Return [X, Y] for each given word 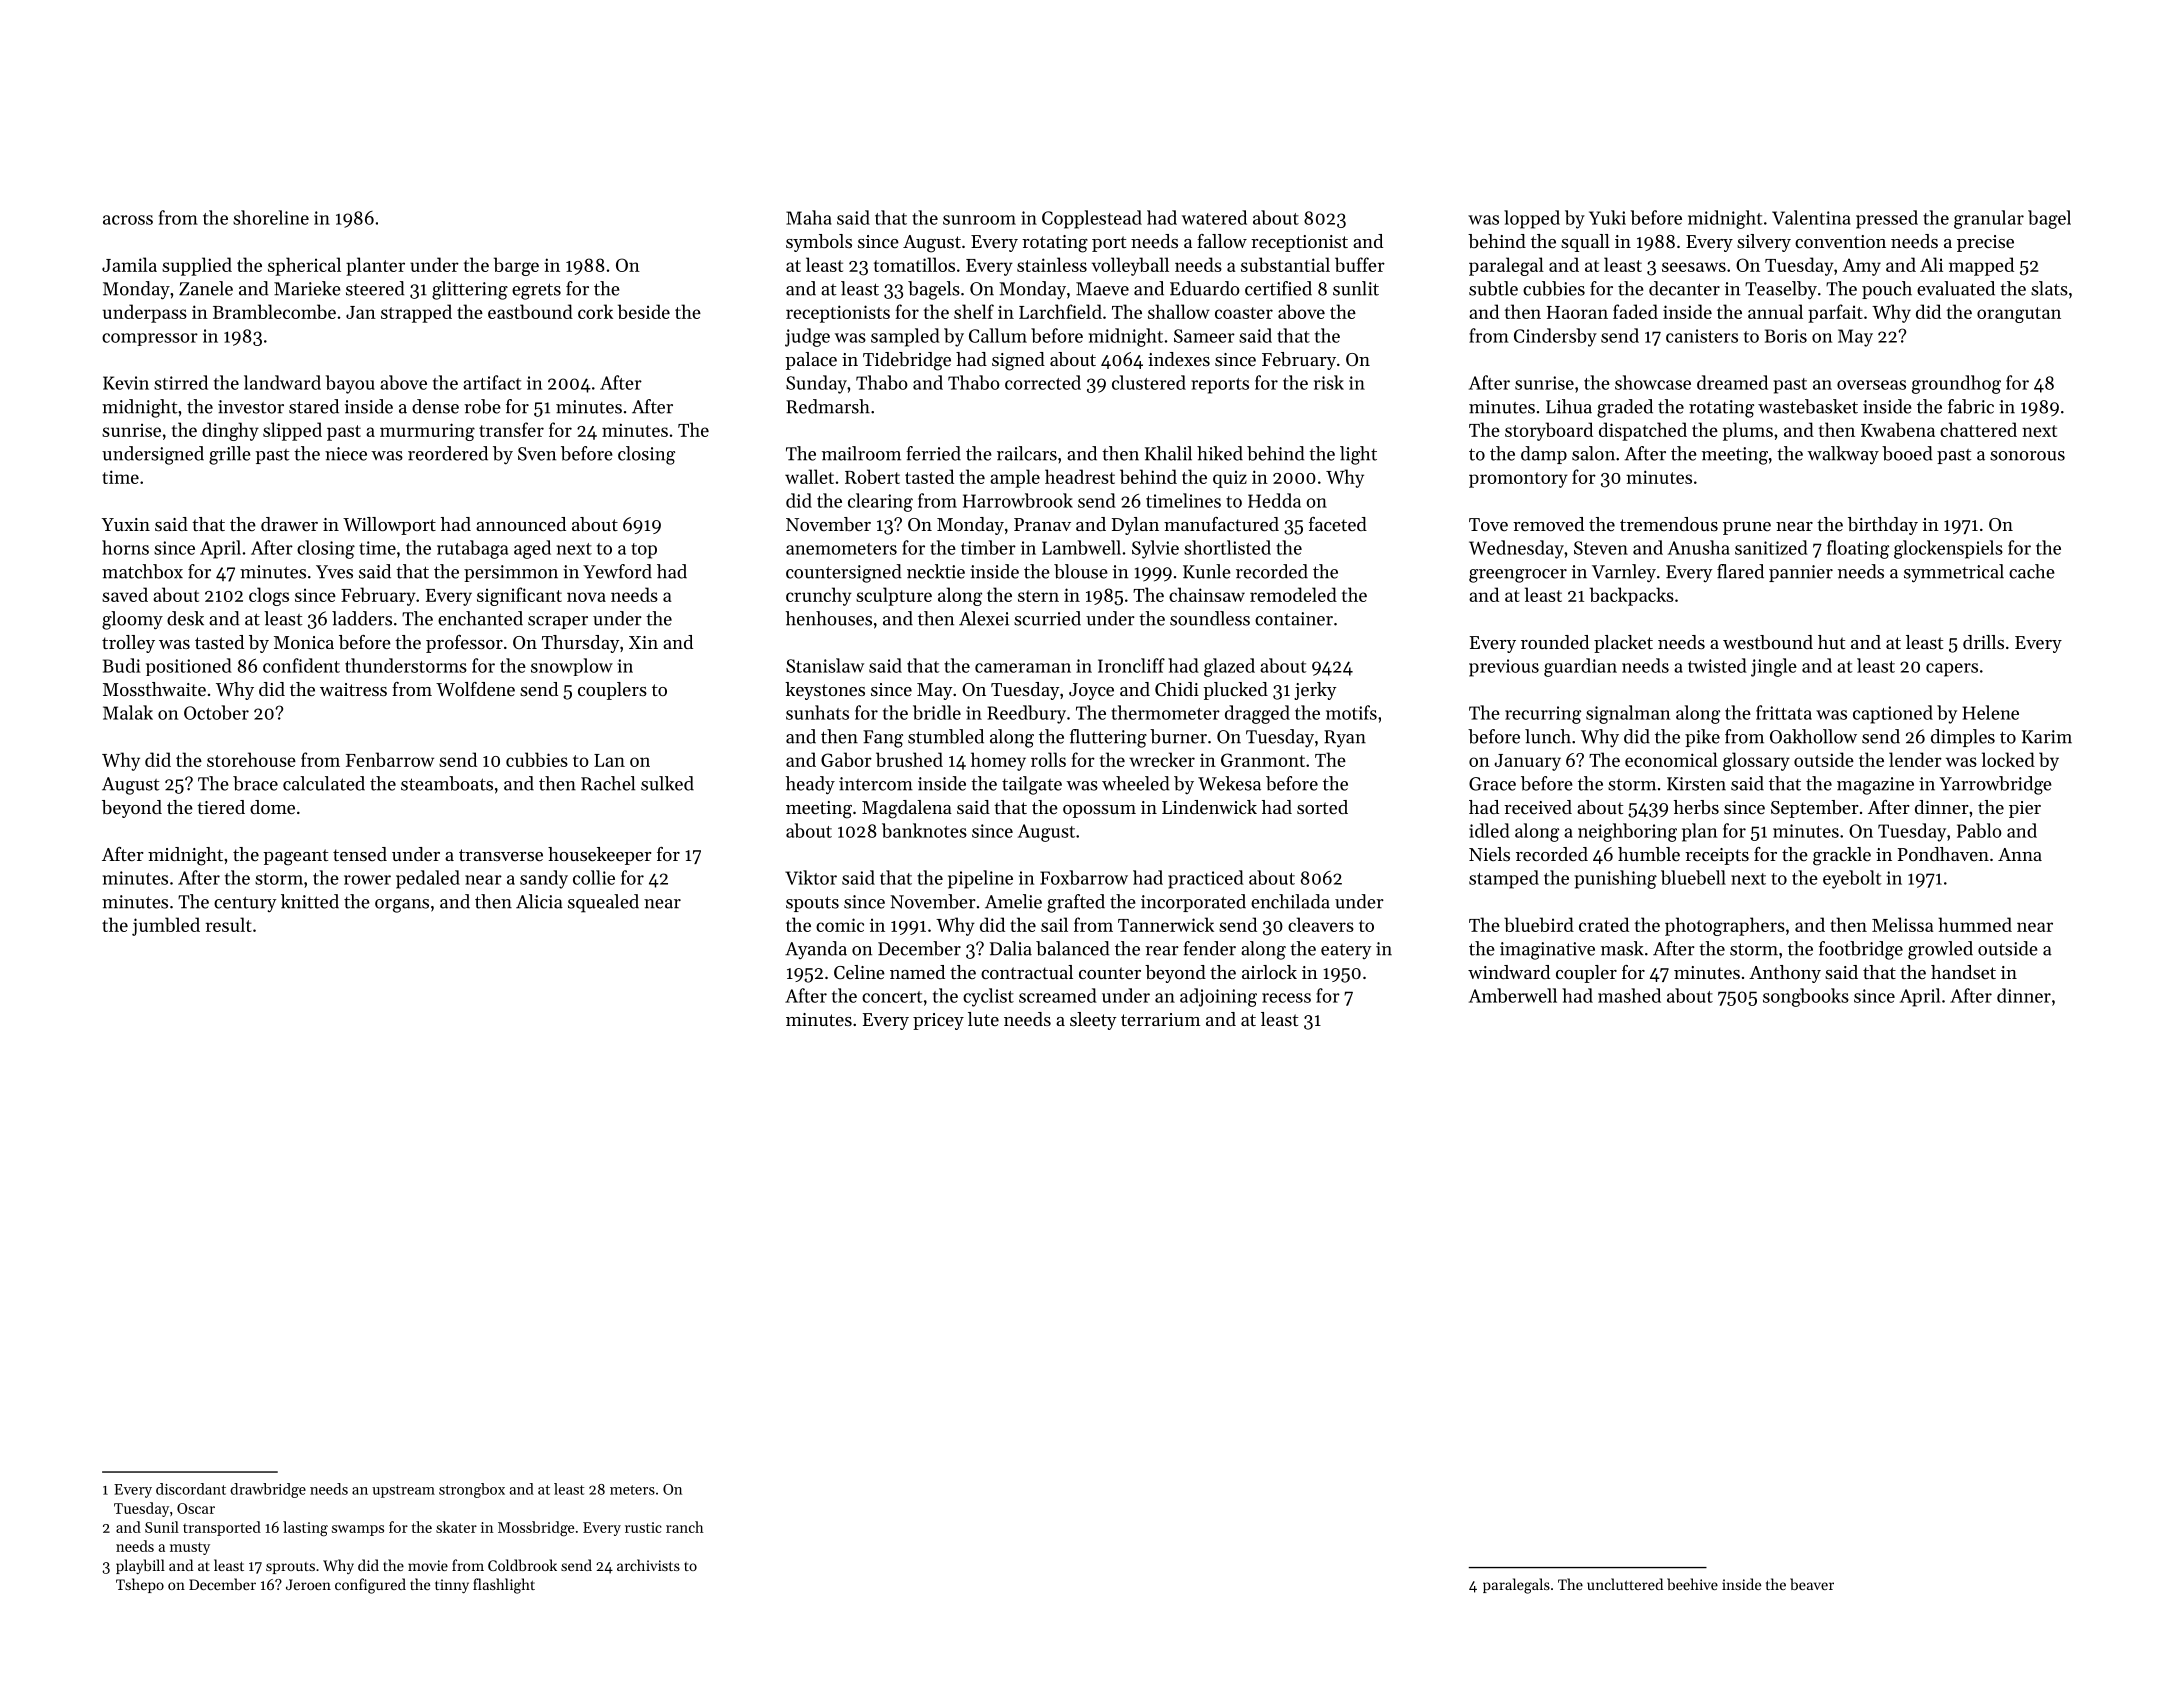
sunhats [817, 712]
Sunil [162, 1527]
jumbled [166, 926]
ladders [362, 618]
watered [1214, 217]
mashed [1629, 995]
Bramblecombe [274, 311]
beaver [1812, 1584]
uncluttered [1625, 1584]
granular [1989, 219]
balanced [1073, 948]
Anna [2020, 854]
